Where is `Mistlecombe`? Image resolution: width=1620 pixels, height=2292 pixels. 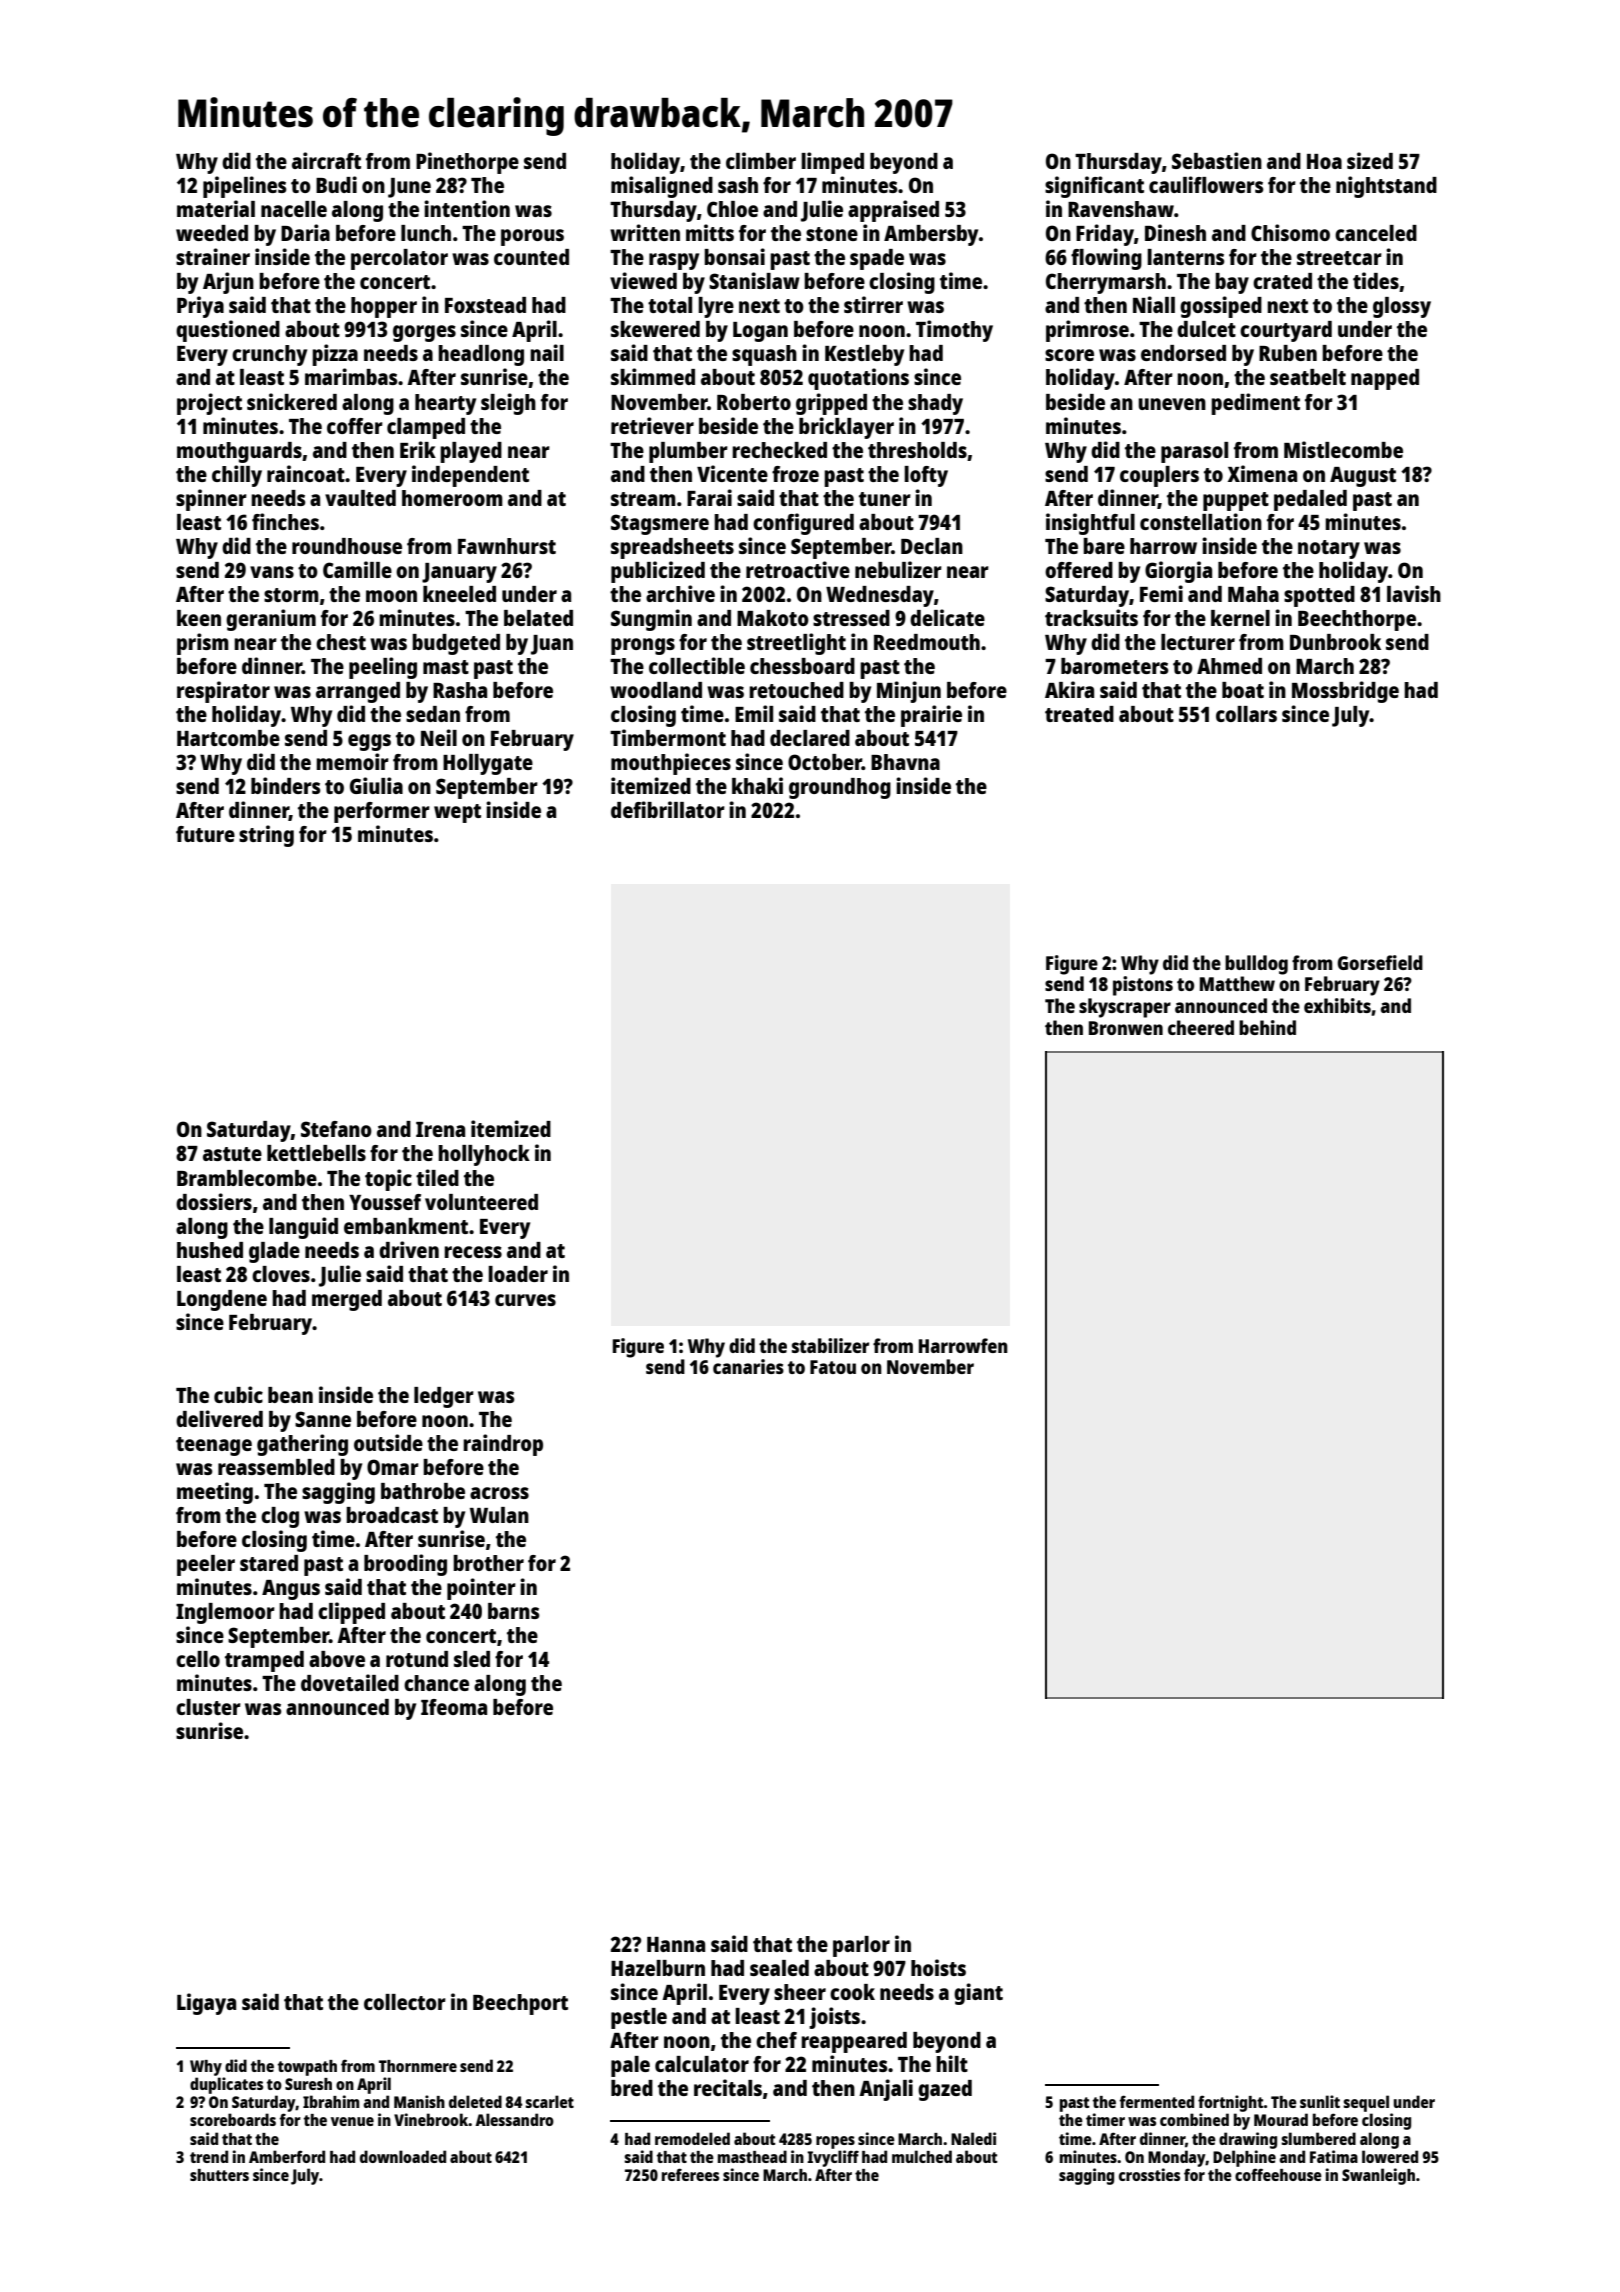
Mistlecombe is located at coordinates (1343, 449).
